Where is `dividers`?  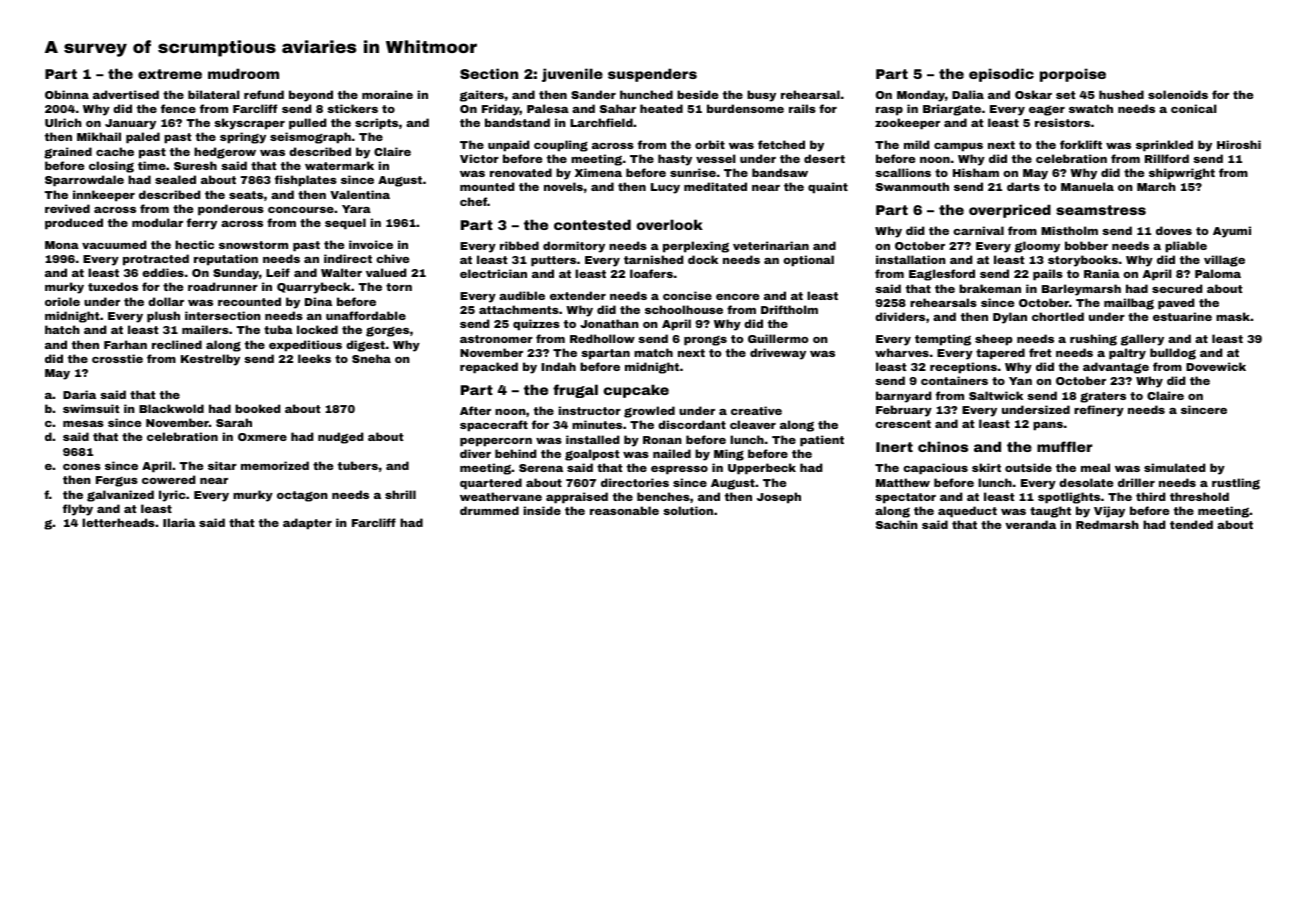
dividers is located at coordinates (900, 316).
